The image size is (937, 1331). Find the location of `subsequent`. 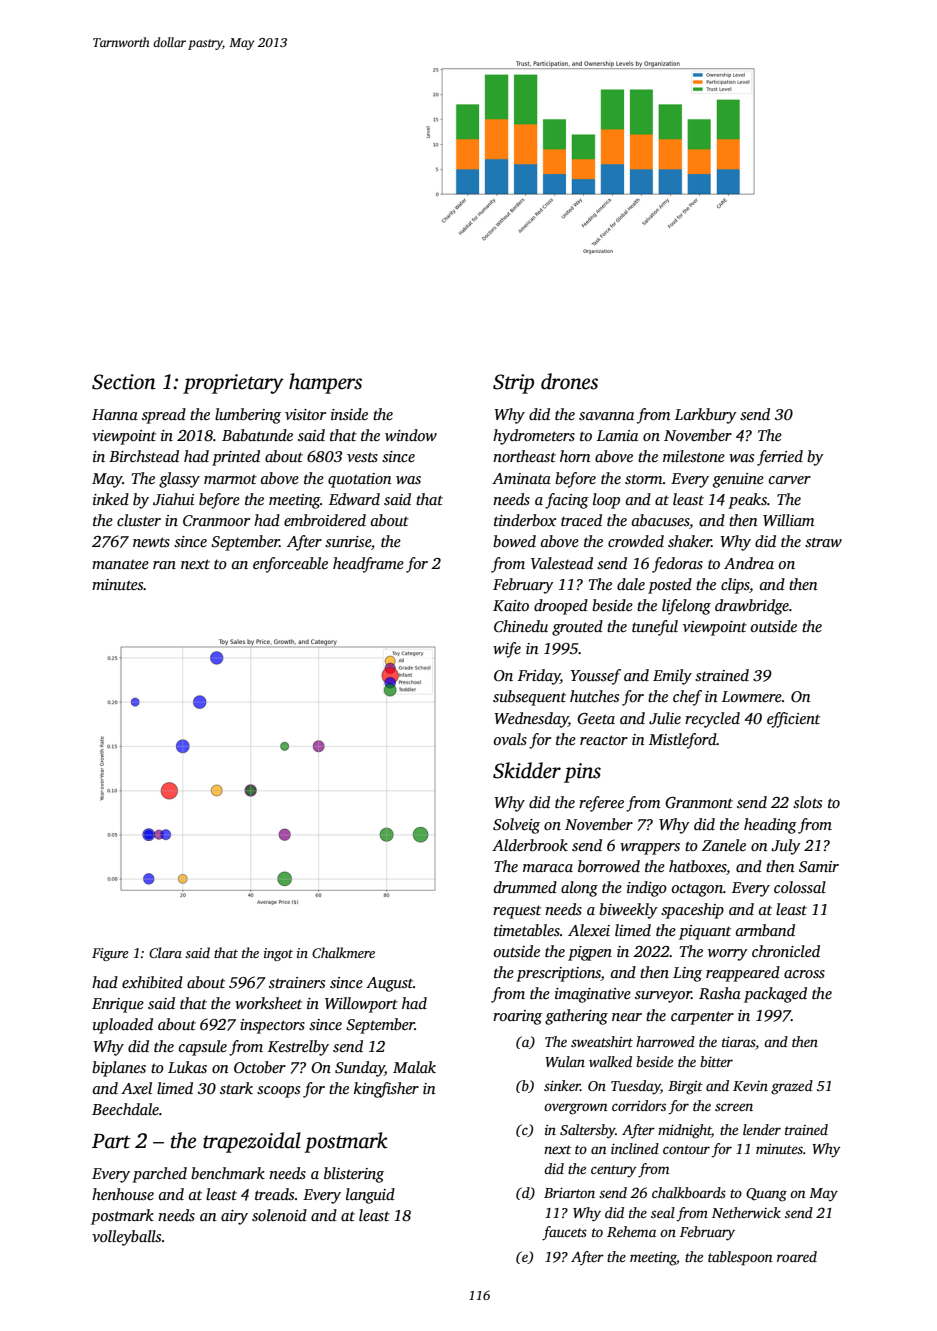

subsequent is located at coordinates (529, 698).
